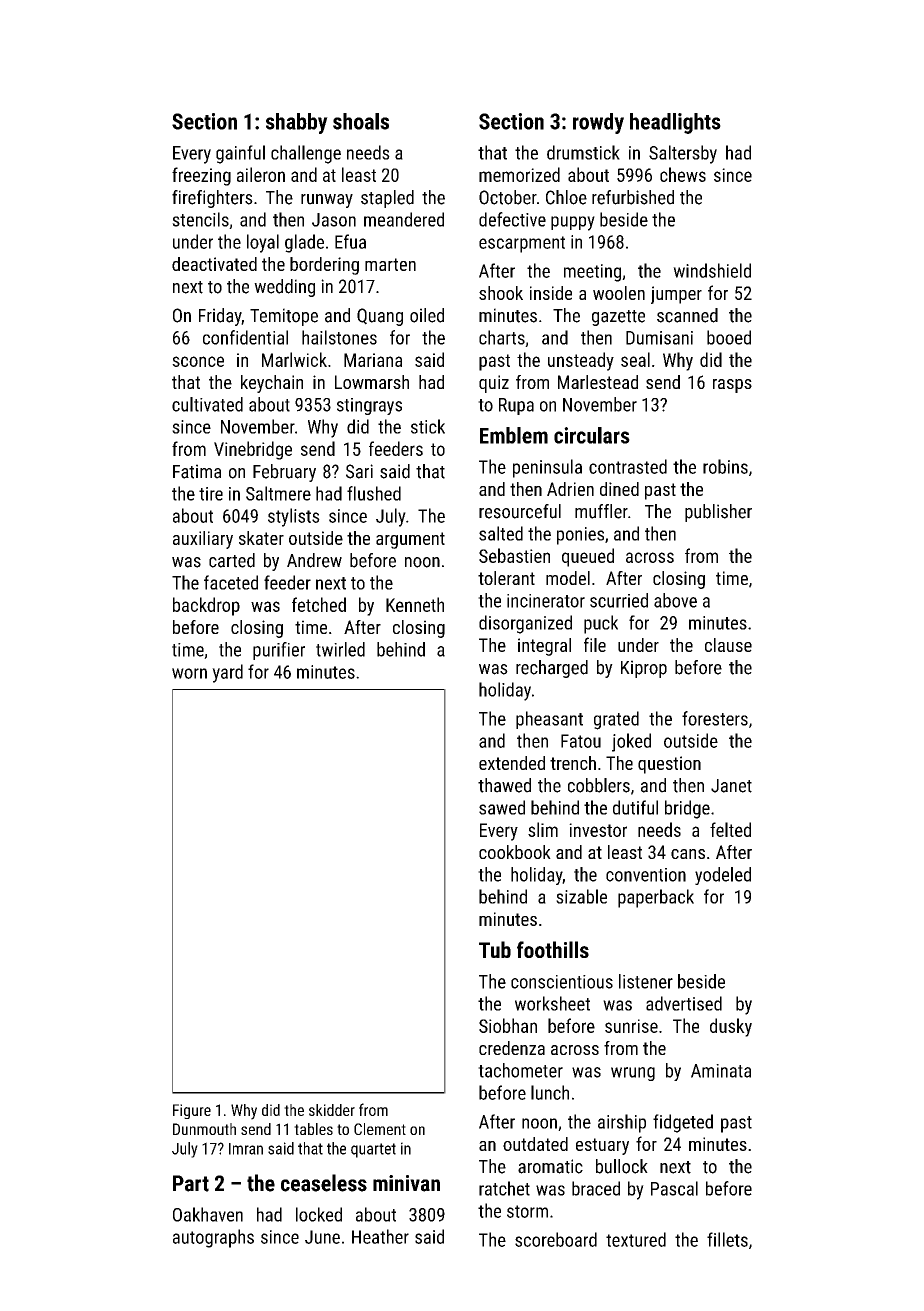  What do you see at coordinates (369, 406) in the screenshot?
I see `stingrays` at bounding box center [369, 406].
